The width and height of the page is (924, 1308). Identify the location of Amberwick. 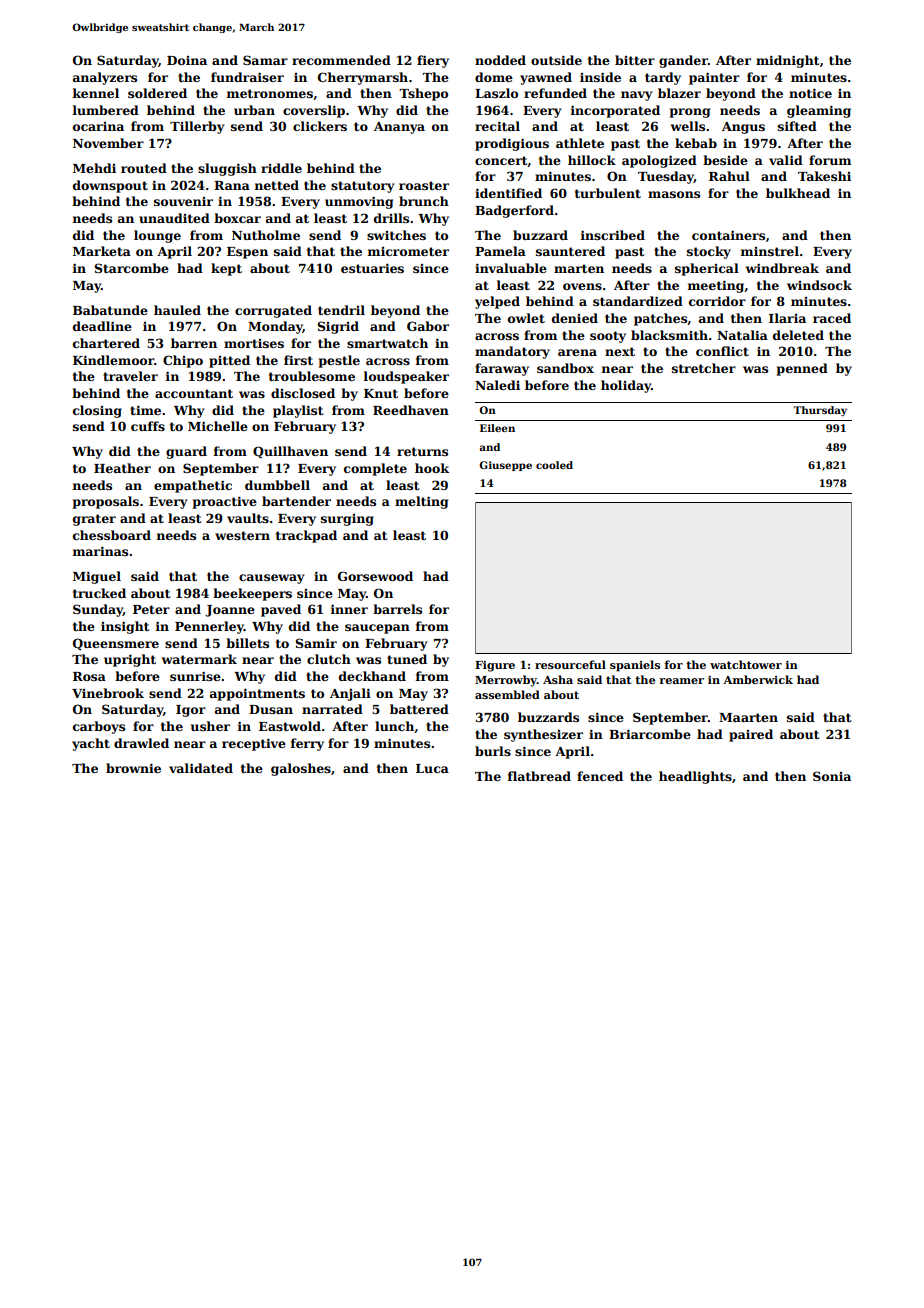
(758, 679).
